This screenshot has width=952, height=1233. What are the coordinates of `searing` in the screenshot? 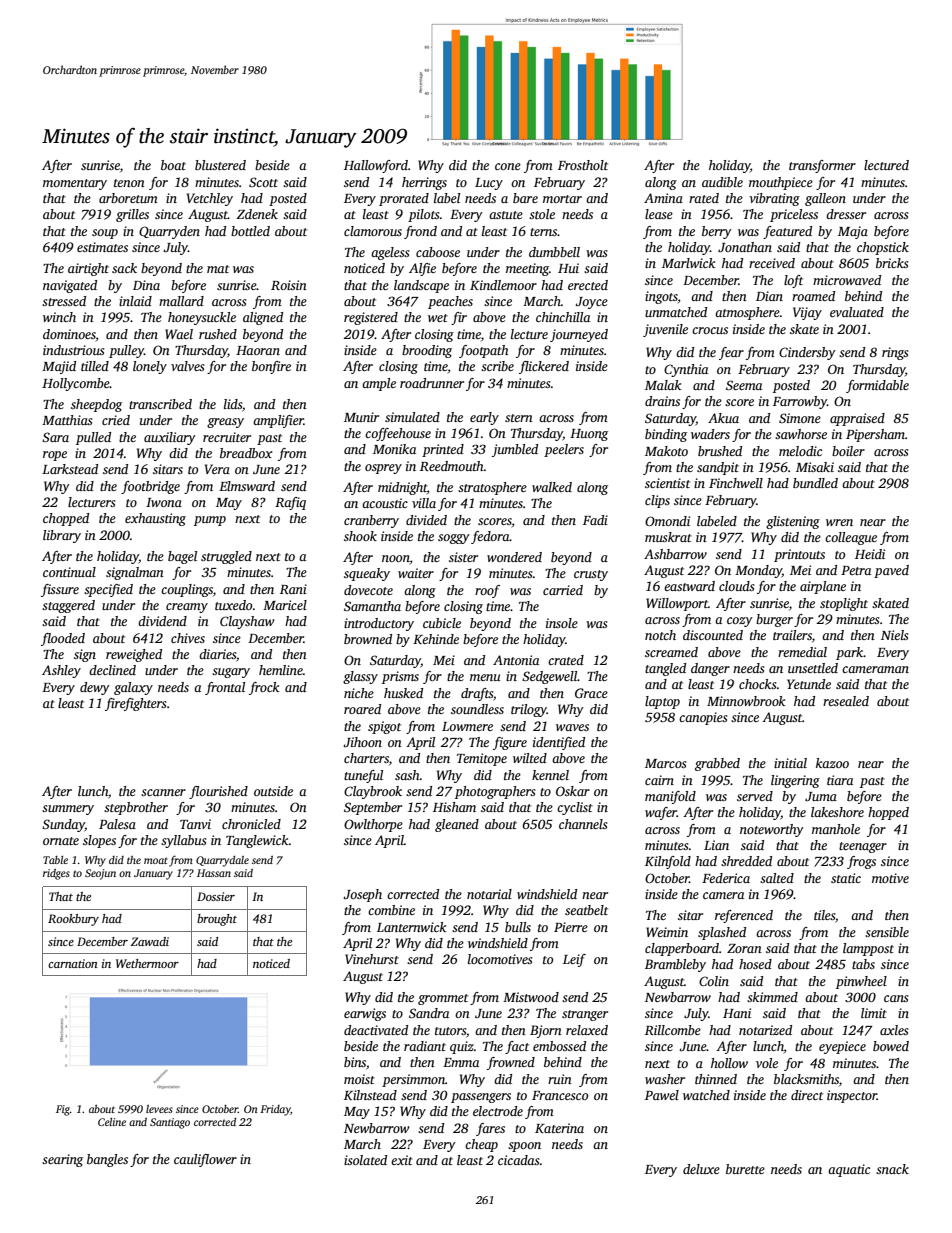 It's located at (62, 1160).
